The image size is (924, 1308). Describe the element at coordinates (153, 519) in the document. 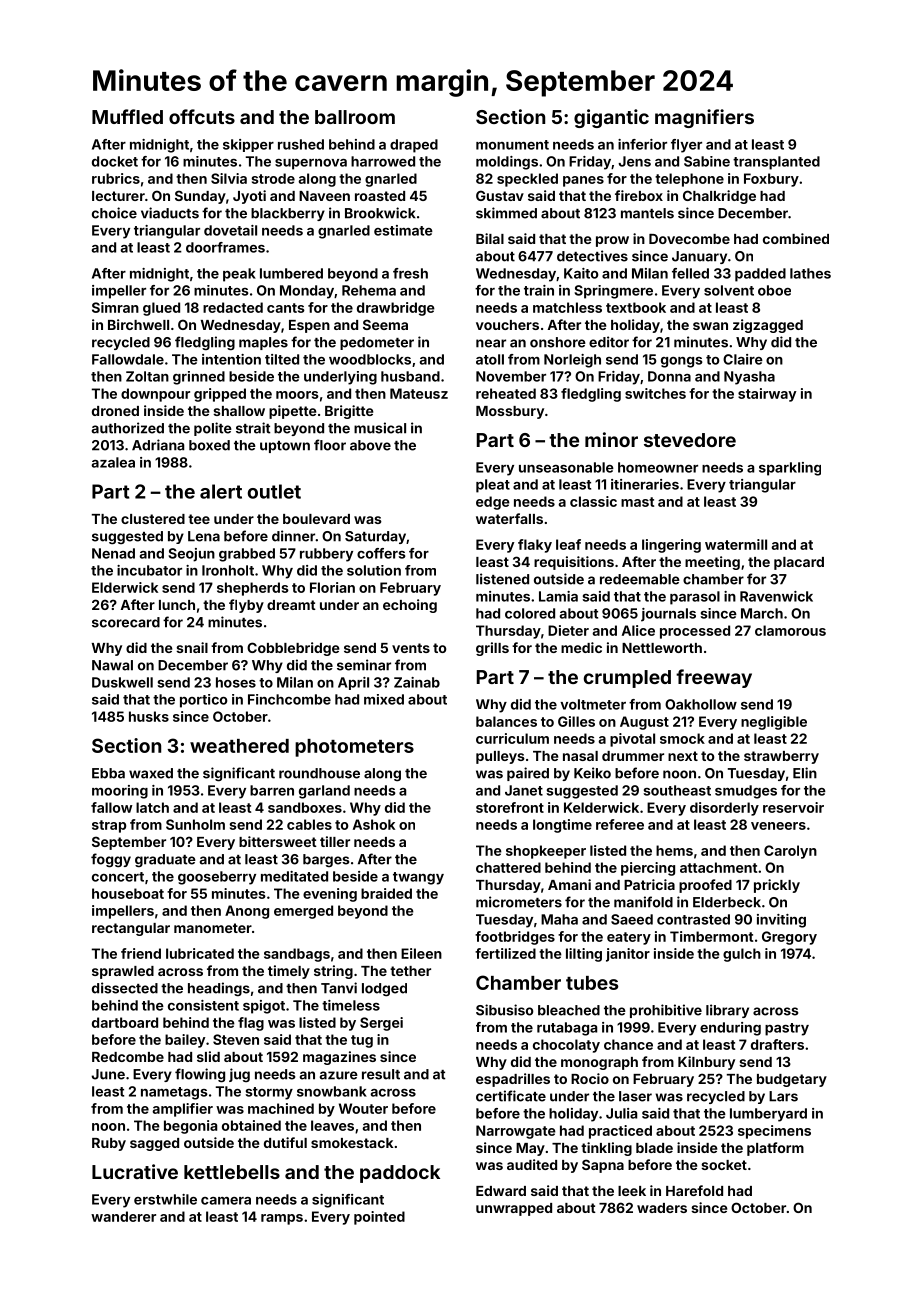

I see `clustered` at that location.
